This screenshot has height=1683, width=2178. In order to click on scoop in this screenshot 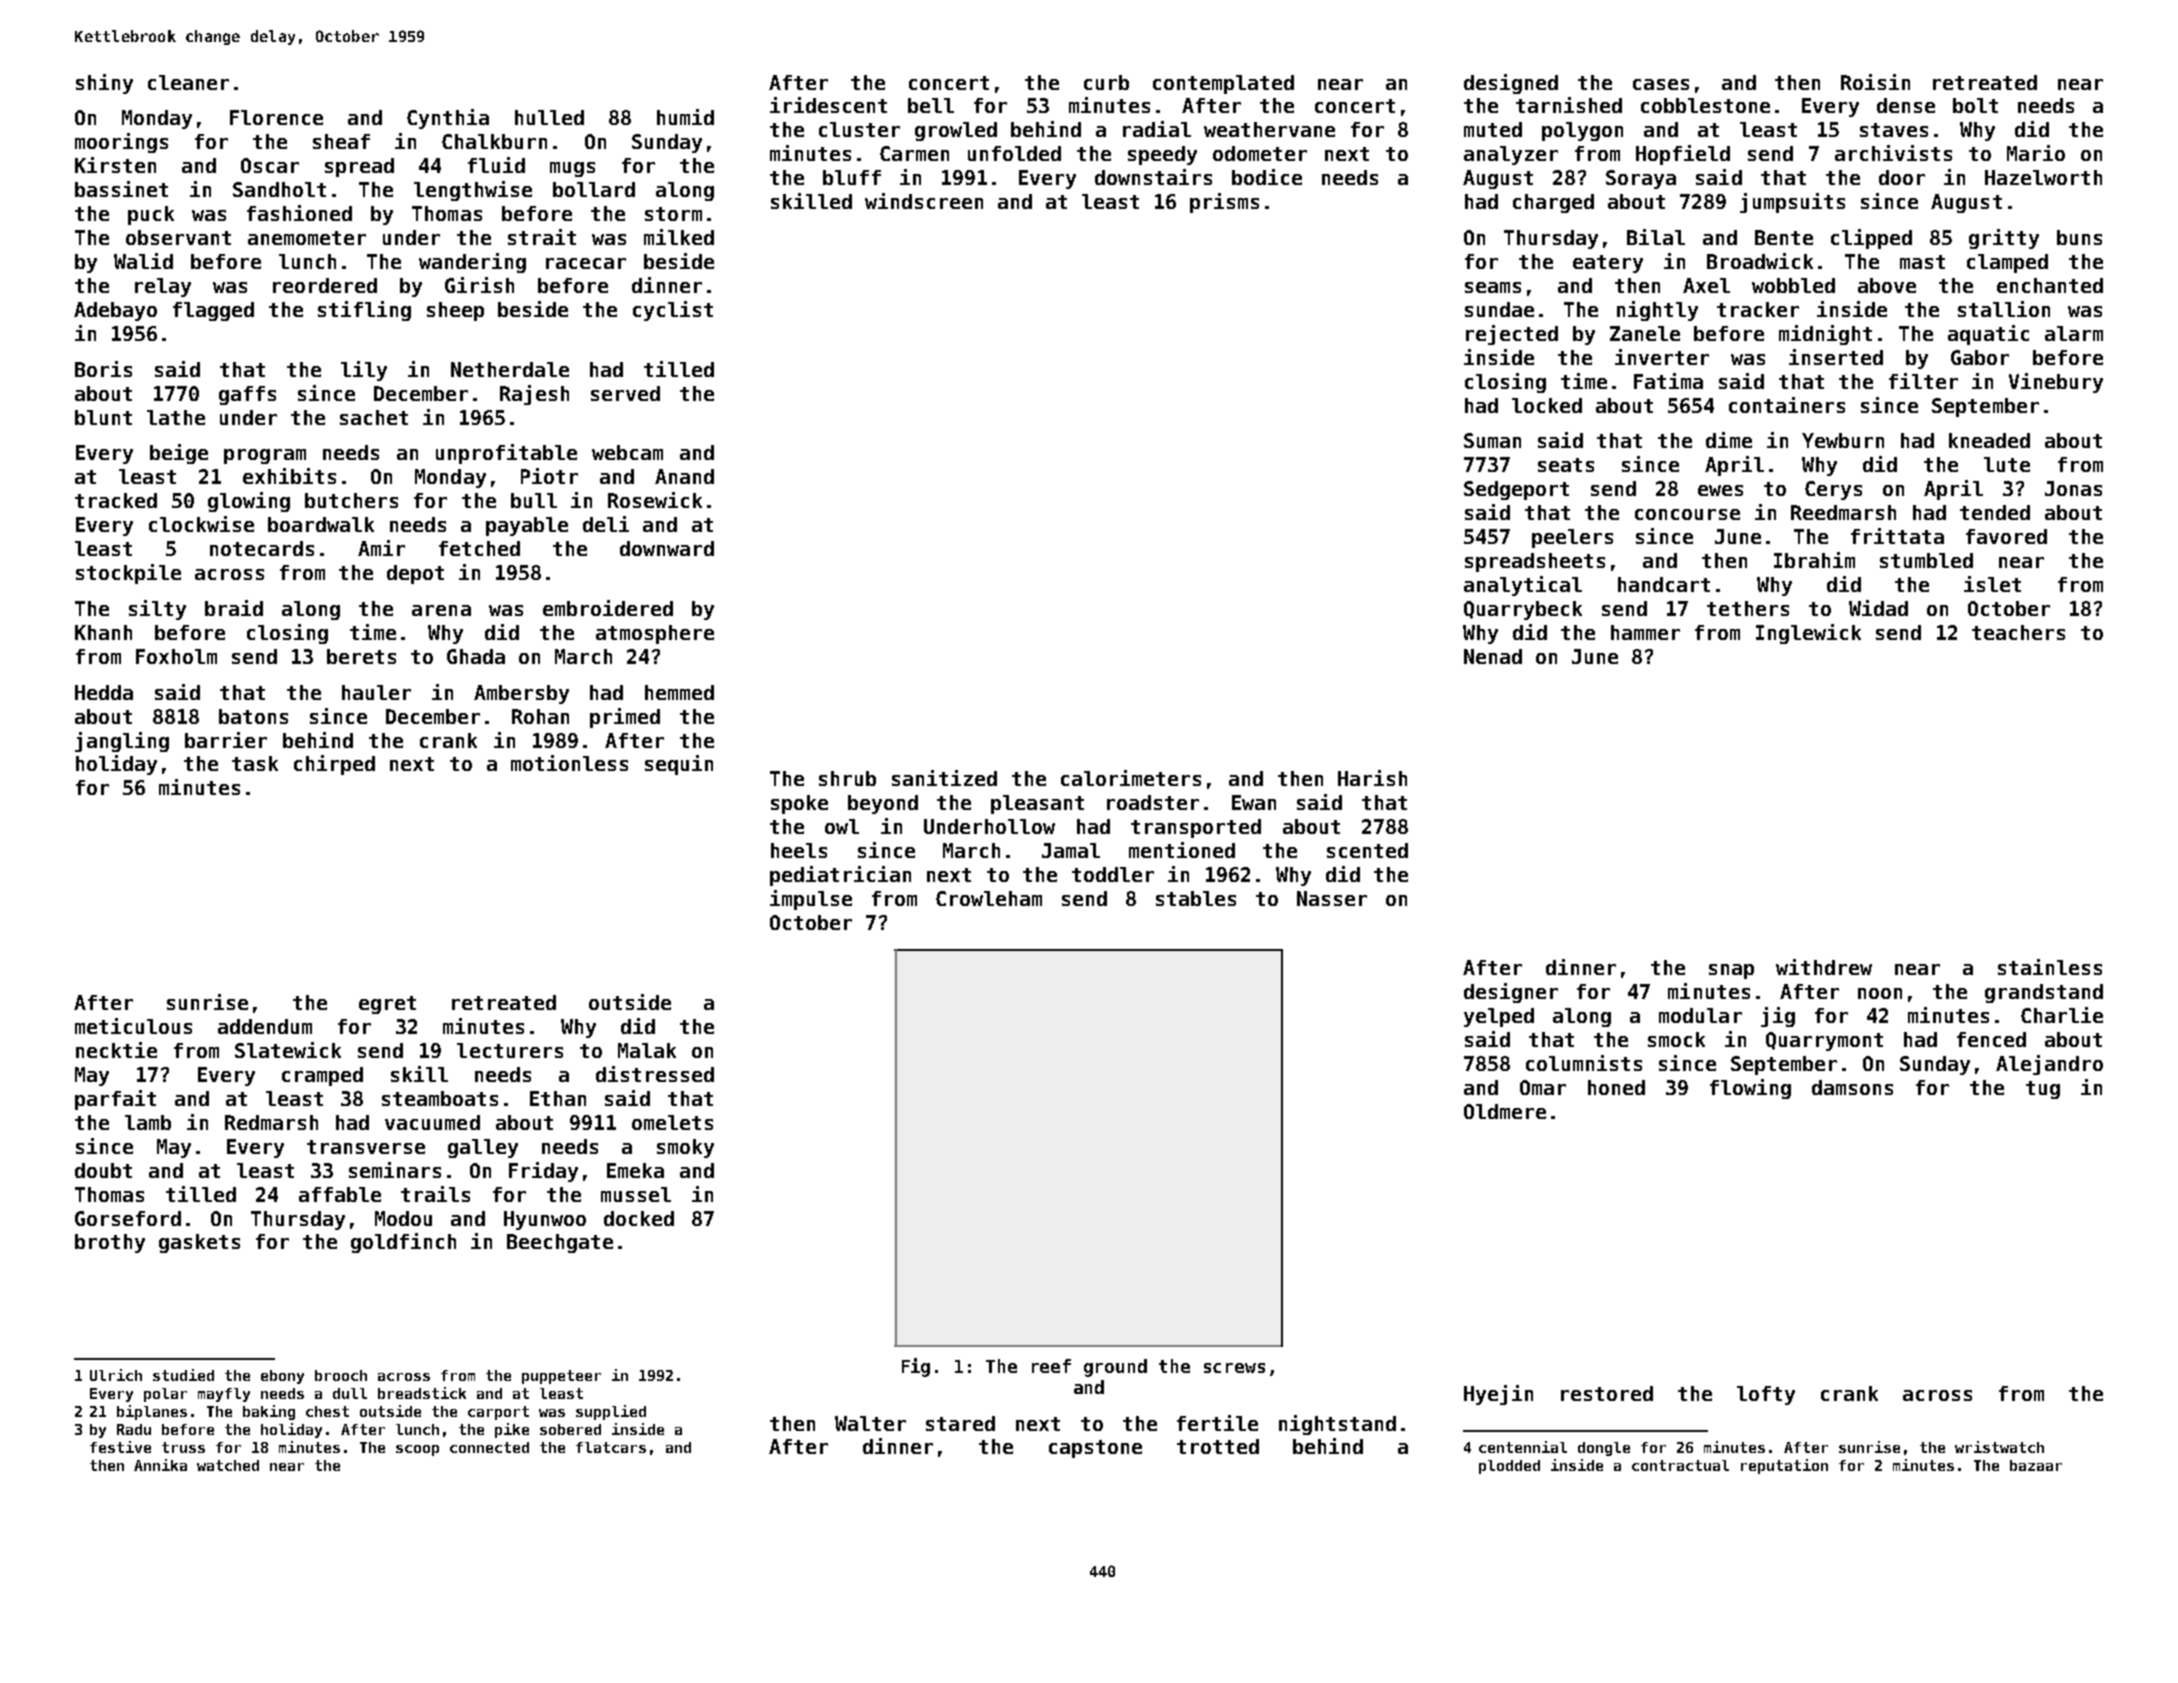, I will do `click(417, 1450)`.
